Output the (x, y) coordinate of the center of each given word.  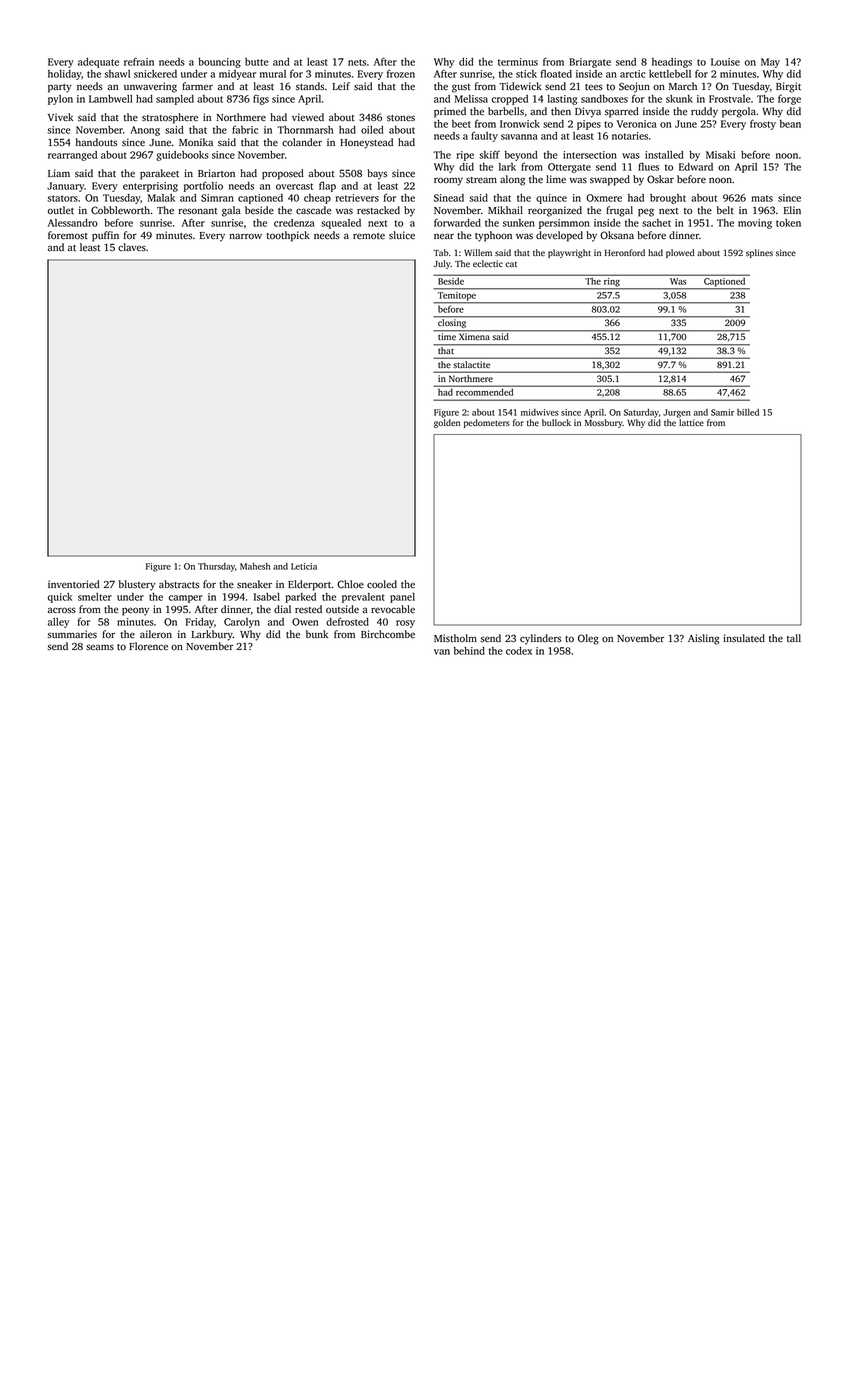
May (770, 63)
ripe (465, 156)
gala (231, 211)
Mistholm (455, 638)
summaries (72, 634)
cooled (382, 584)
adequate (98, 63)
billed (748, 412)
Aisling (703, 639)
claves (132, 247)
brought (668, 199)
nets (357, 62)
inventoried (74, 584)
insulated (744, 638)
